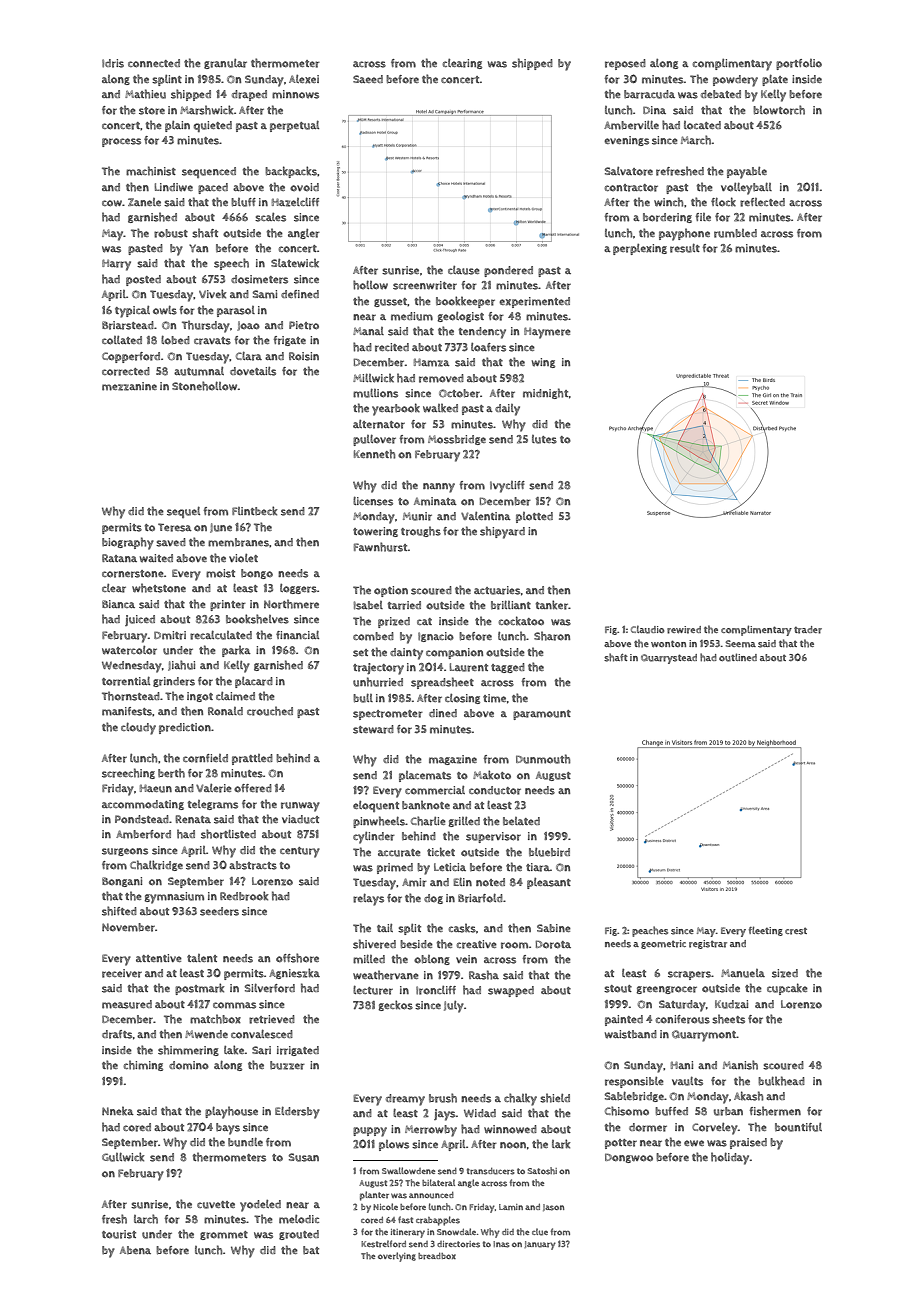 Image resolution: width=924 pixels, height=1308 pixels. What do you see at coordinates (684, 630) in the screenshot?
I see `rewired` at bounding box center [684, 630].
